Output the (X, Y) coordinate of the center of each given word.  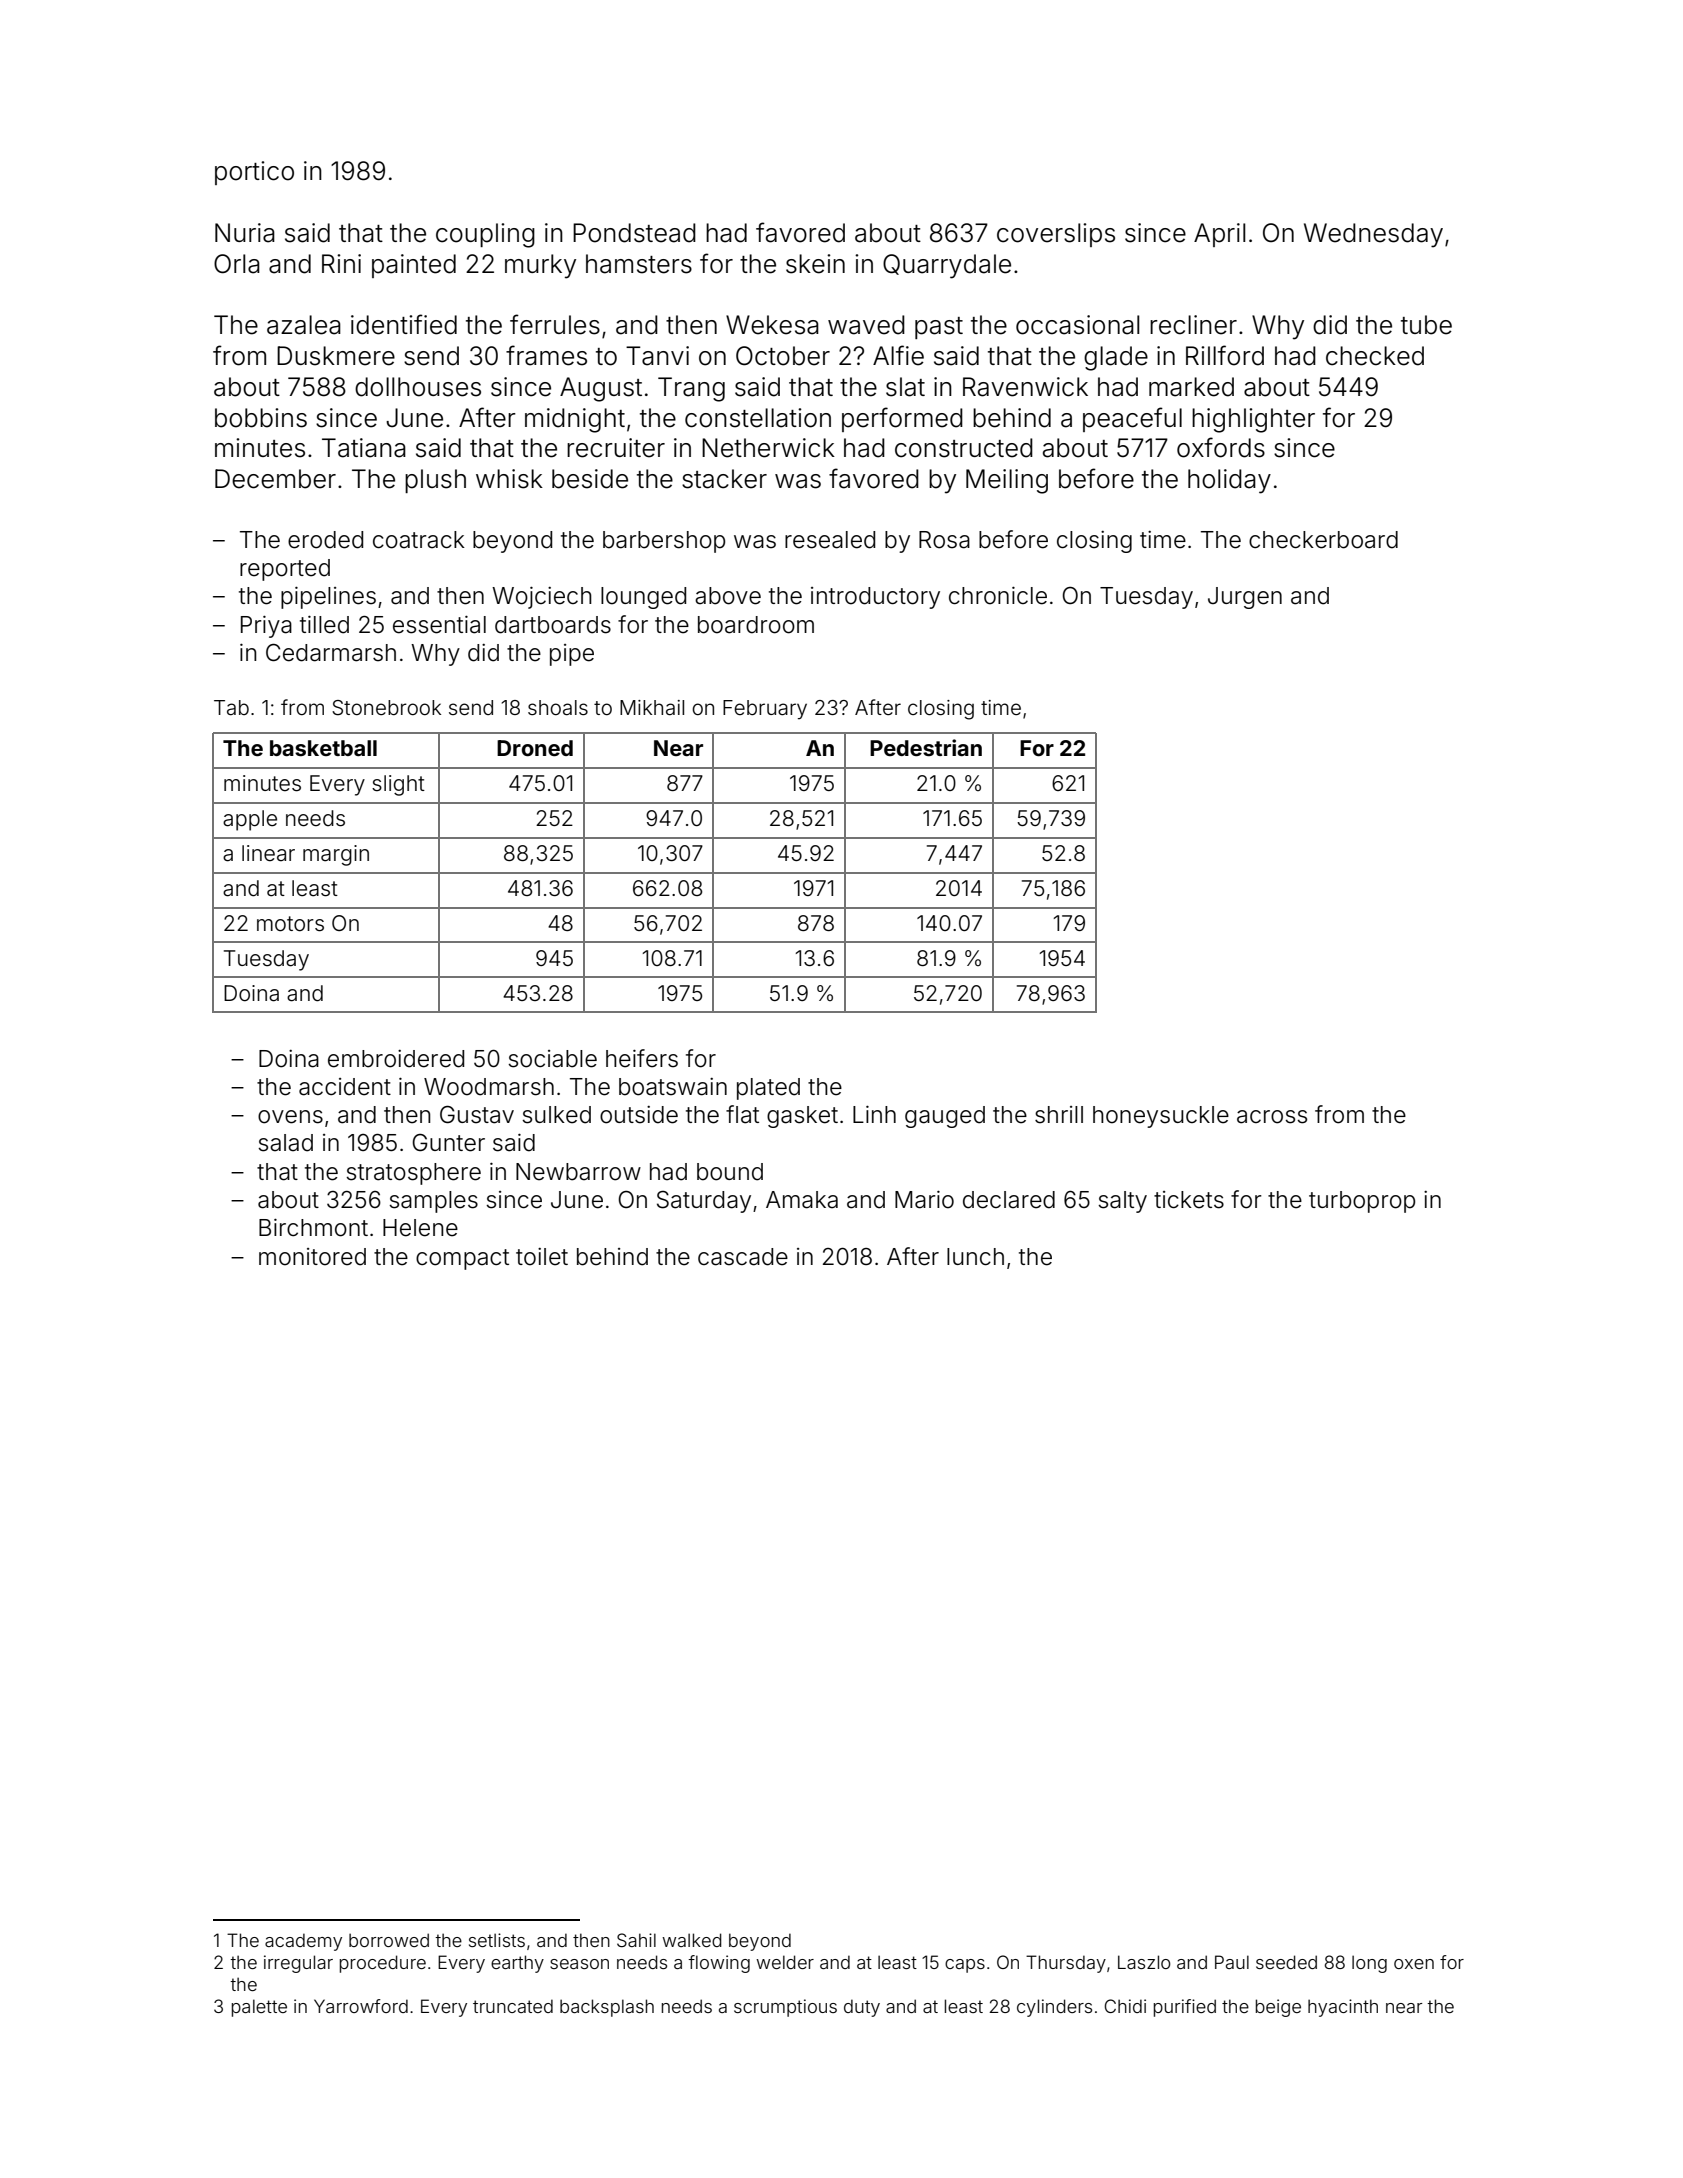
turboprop (1362, 1202)
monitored (312, 1257)
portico (254, 173)
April (1219, 235)
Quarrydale (947, 266)
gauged (945, 1117)
